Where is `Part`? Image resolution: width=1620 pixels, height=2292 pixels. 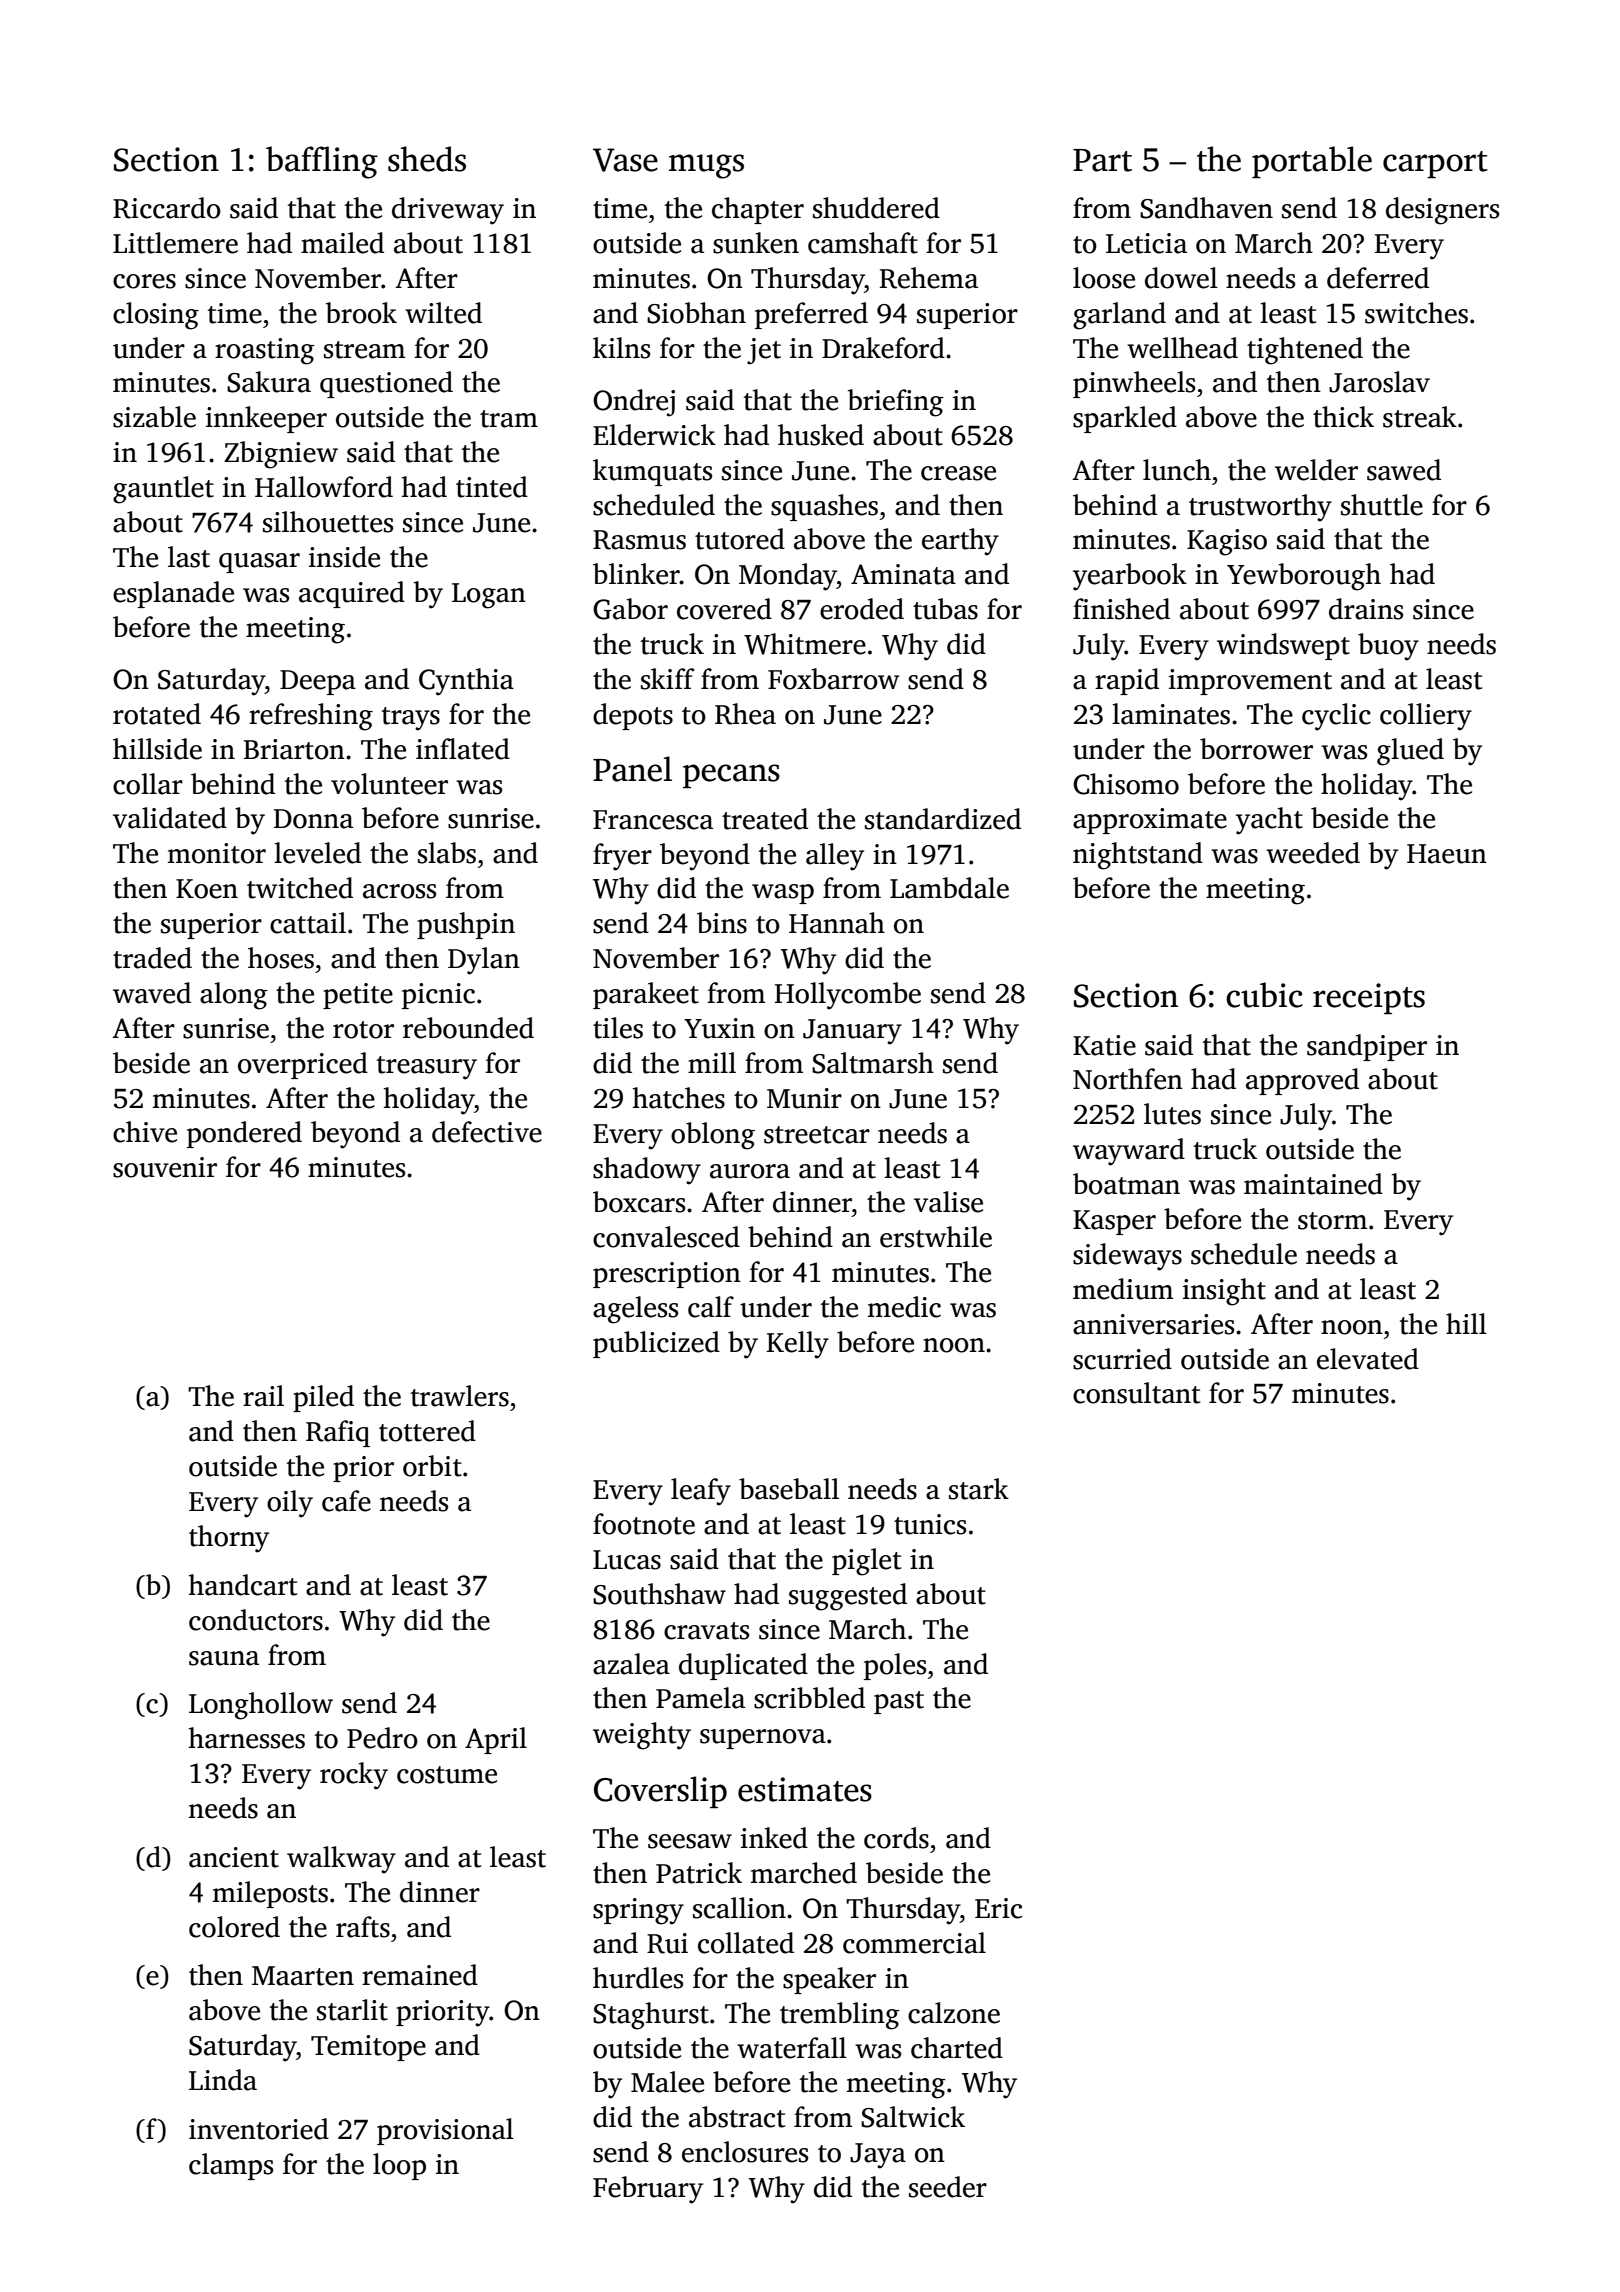
Part is located at coordinates (1102, 160).
